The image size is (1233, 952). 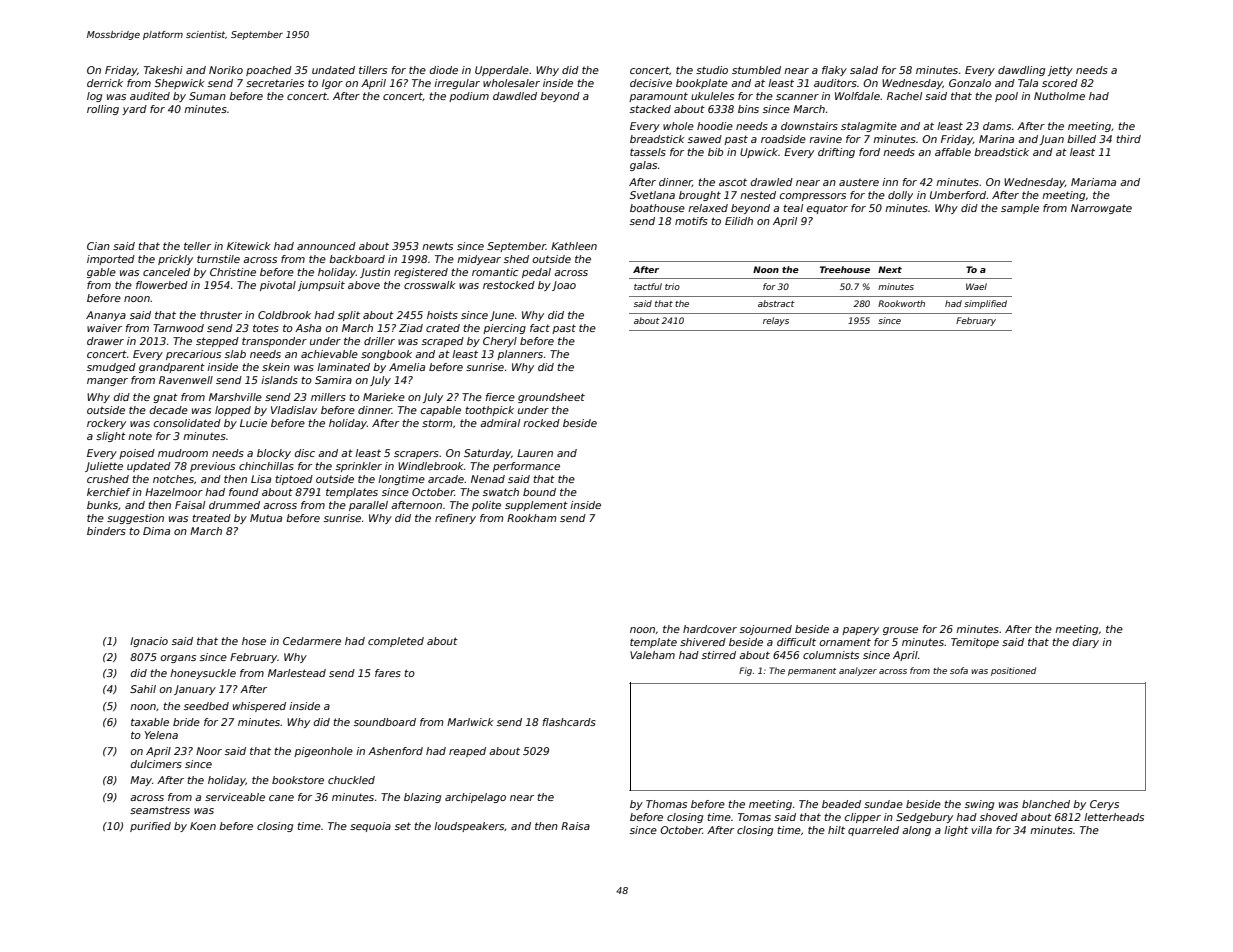 What do you see at coordinates (253, 423) in the image?
I see `Lucie` at bounding box center [253, 423].
